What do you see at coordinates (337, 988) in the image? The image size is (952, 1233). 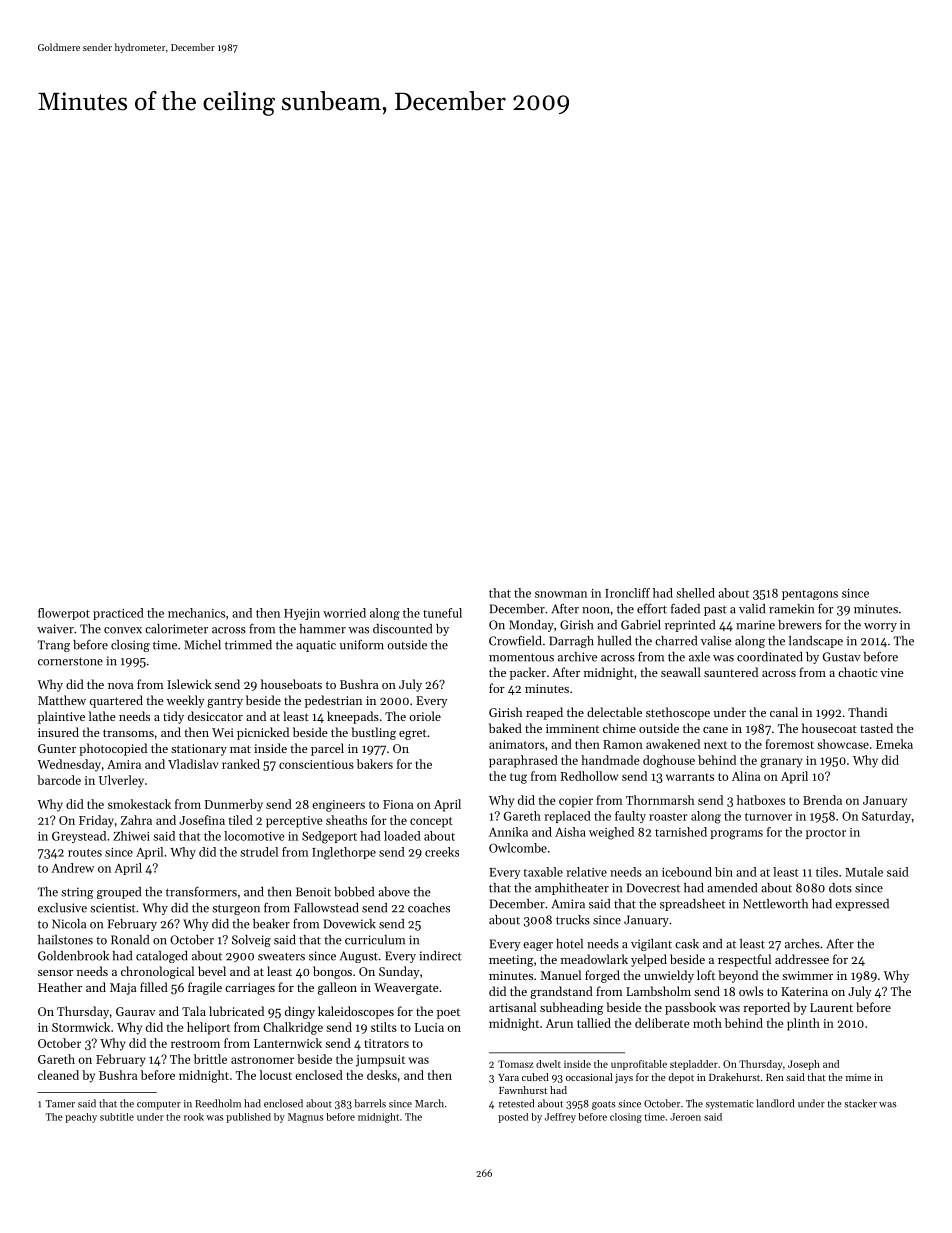 I see `galleon` at bounding box center [337, 988].
